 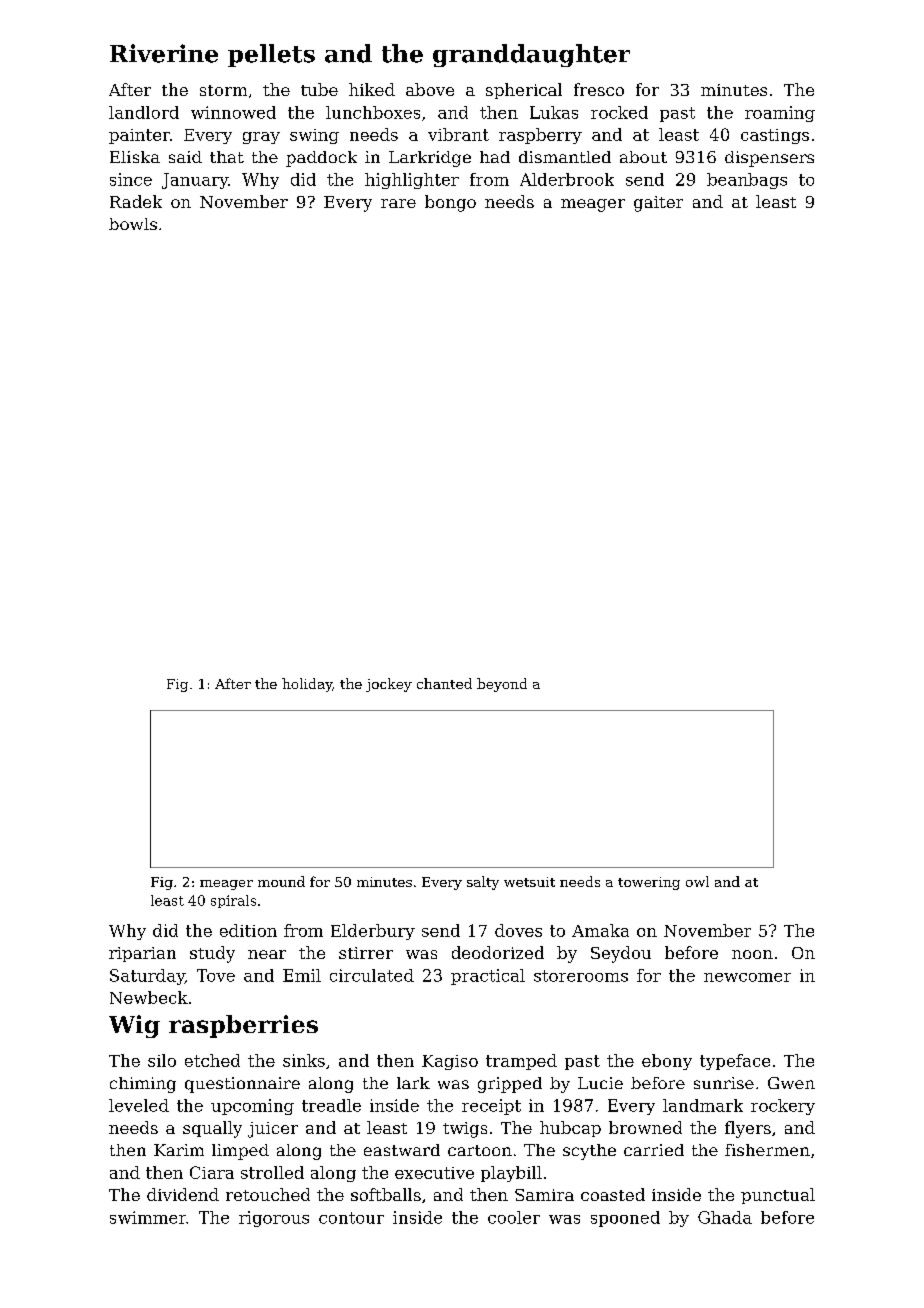 What do you see at coordinates (613, 1194) in the image?
I see `coasted` at bounding box center [613, 1194].
